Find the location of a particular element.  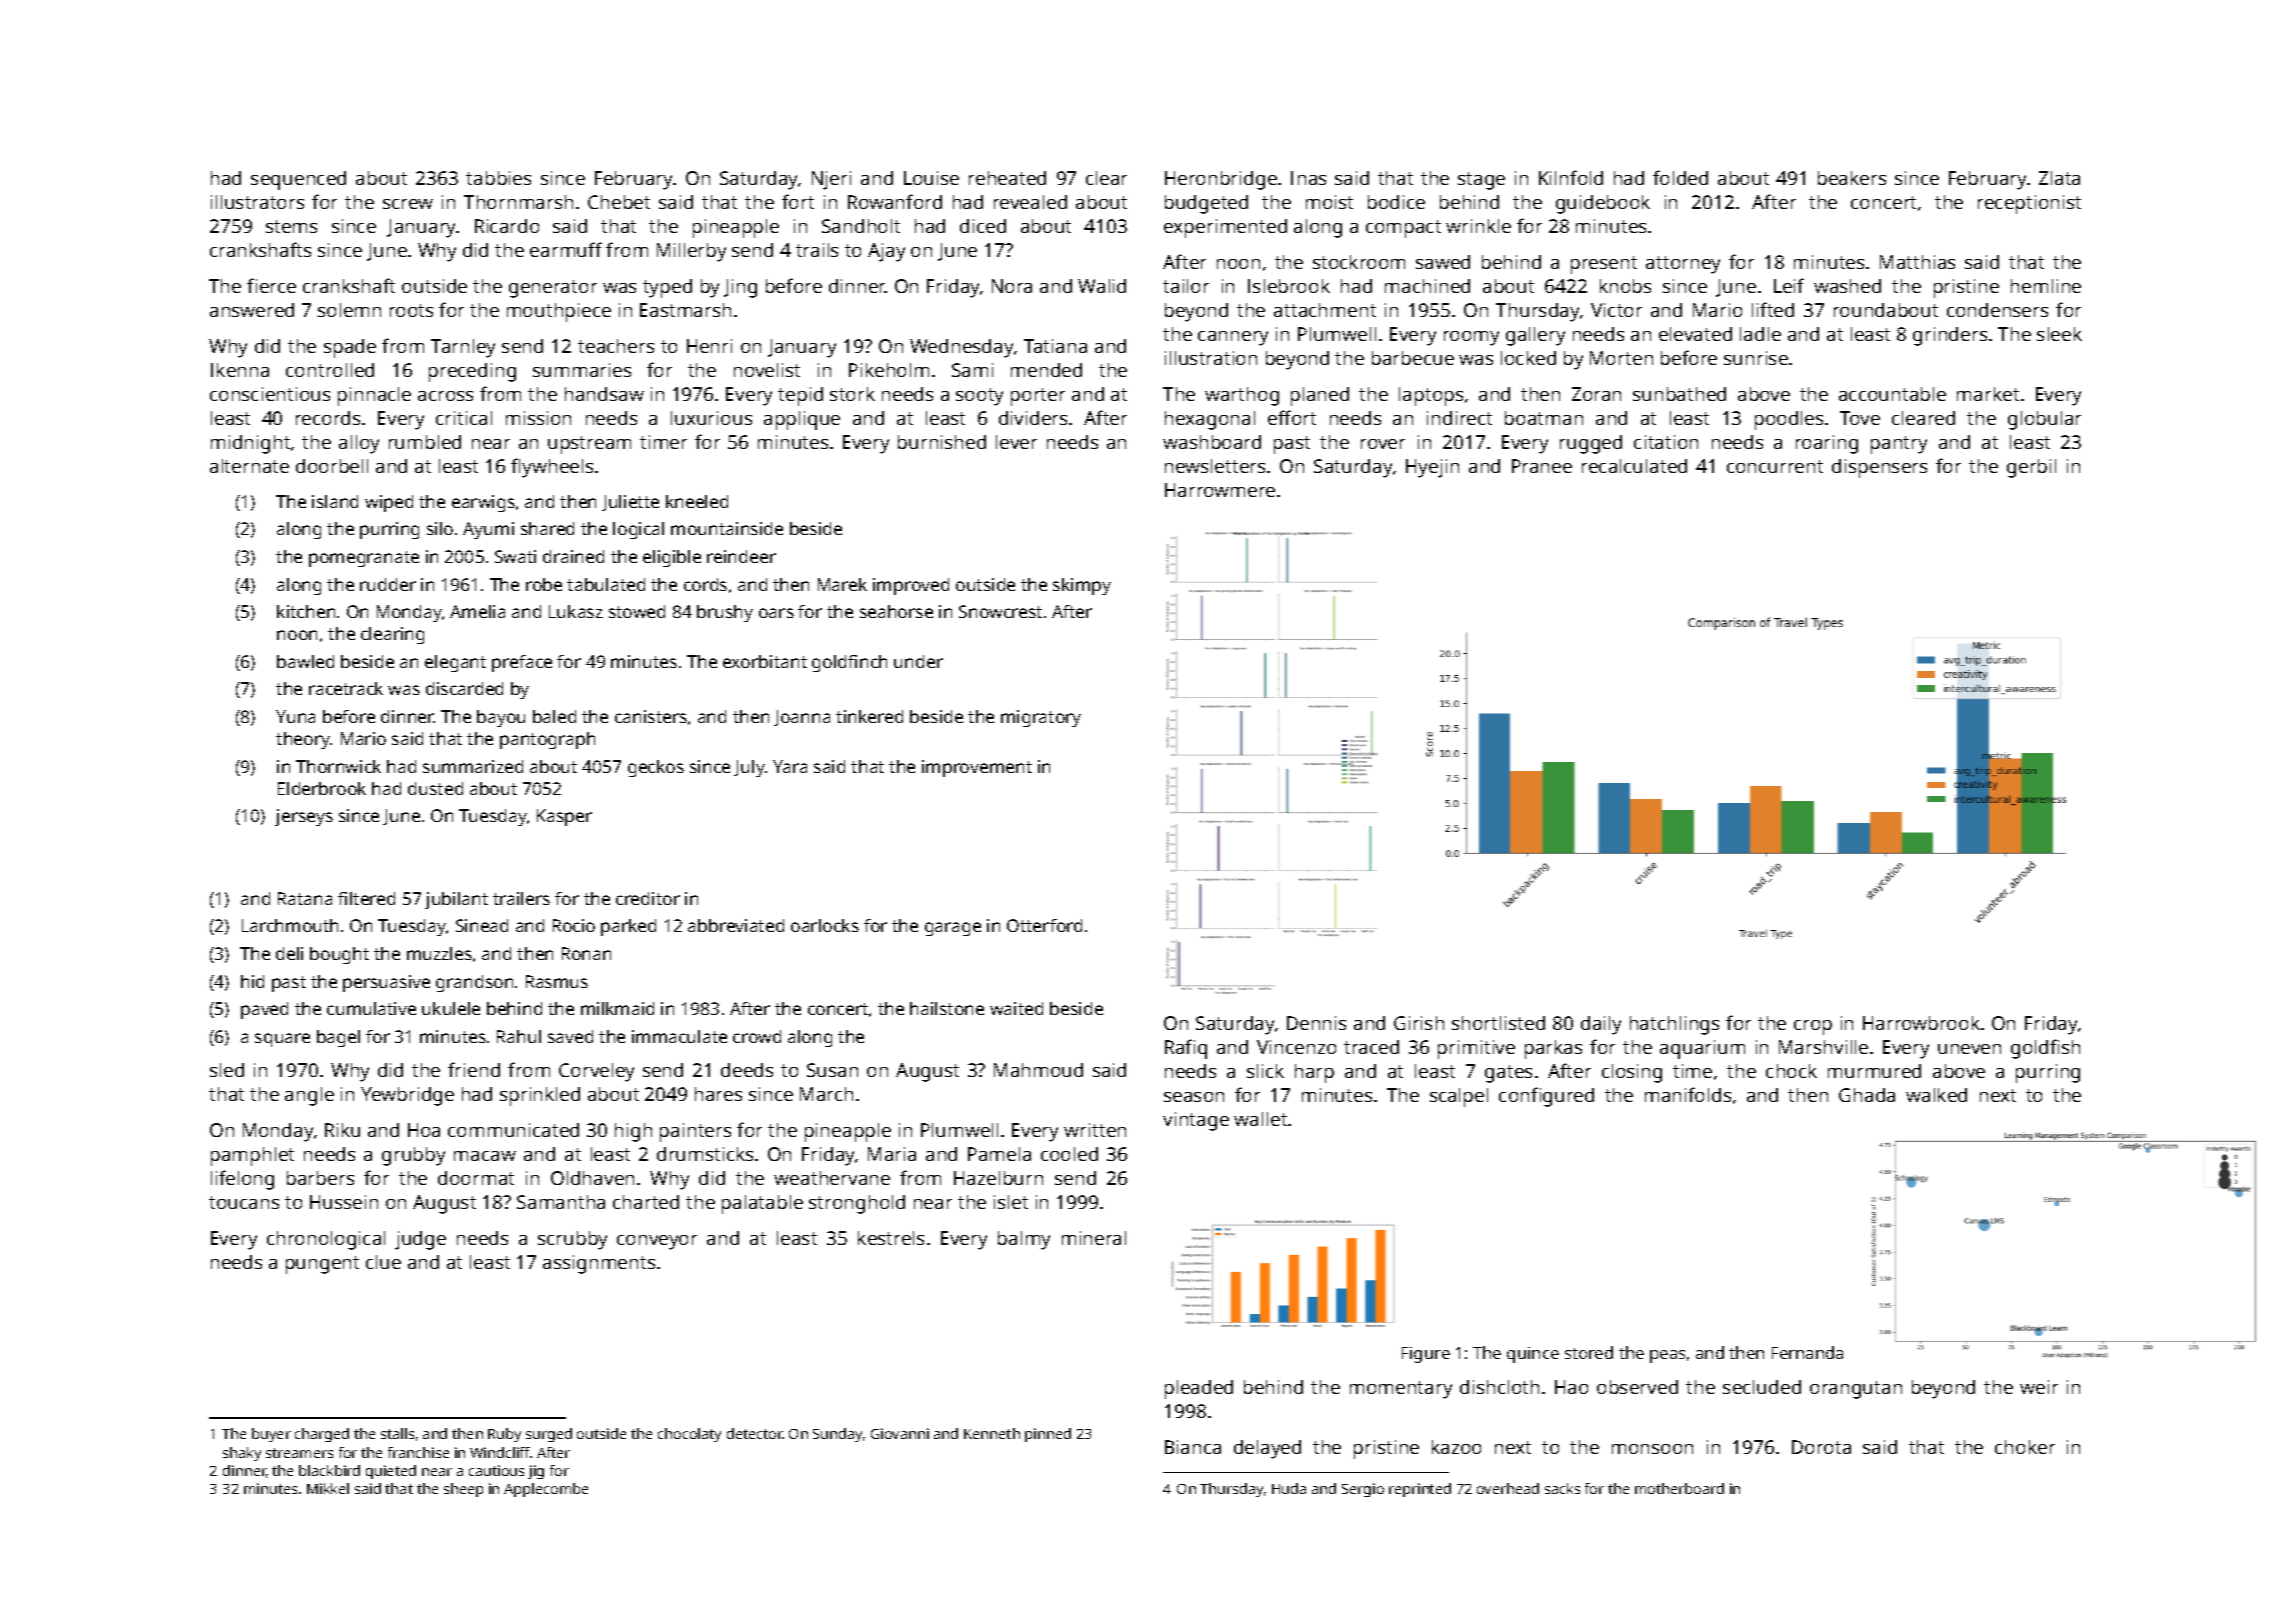

balmy is located at coordinates (1024, 1240).
